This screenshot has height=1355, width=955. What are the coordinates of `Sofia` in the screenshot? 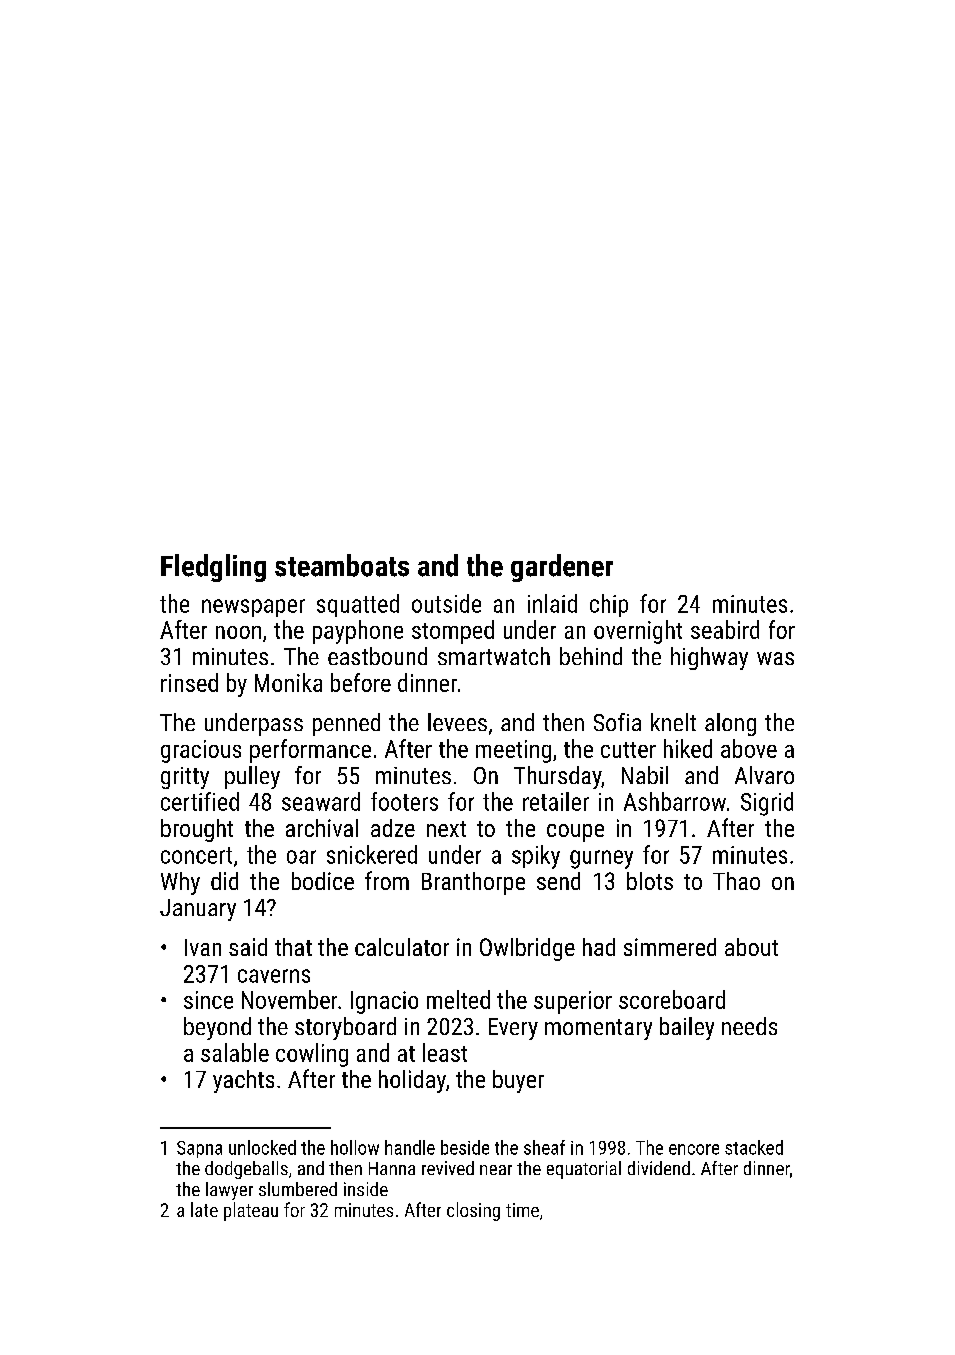 It's located at (617, 722).
